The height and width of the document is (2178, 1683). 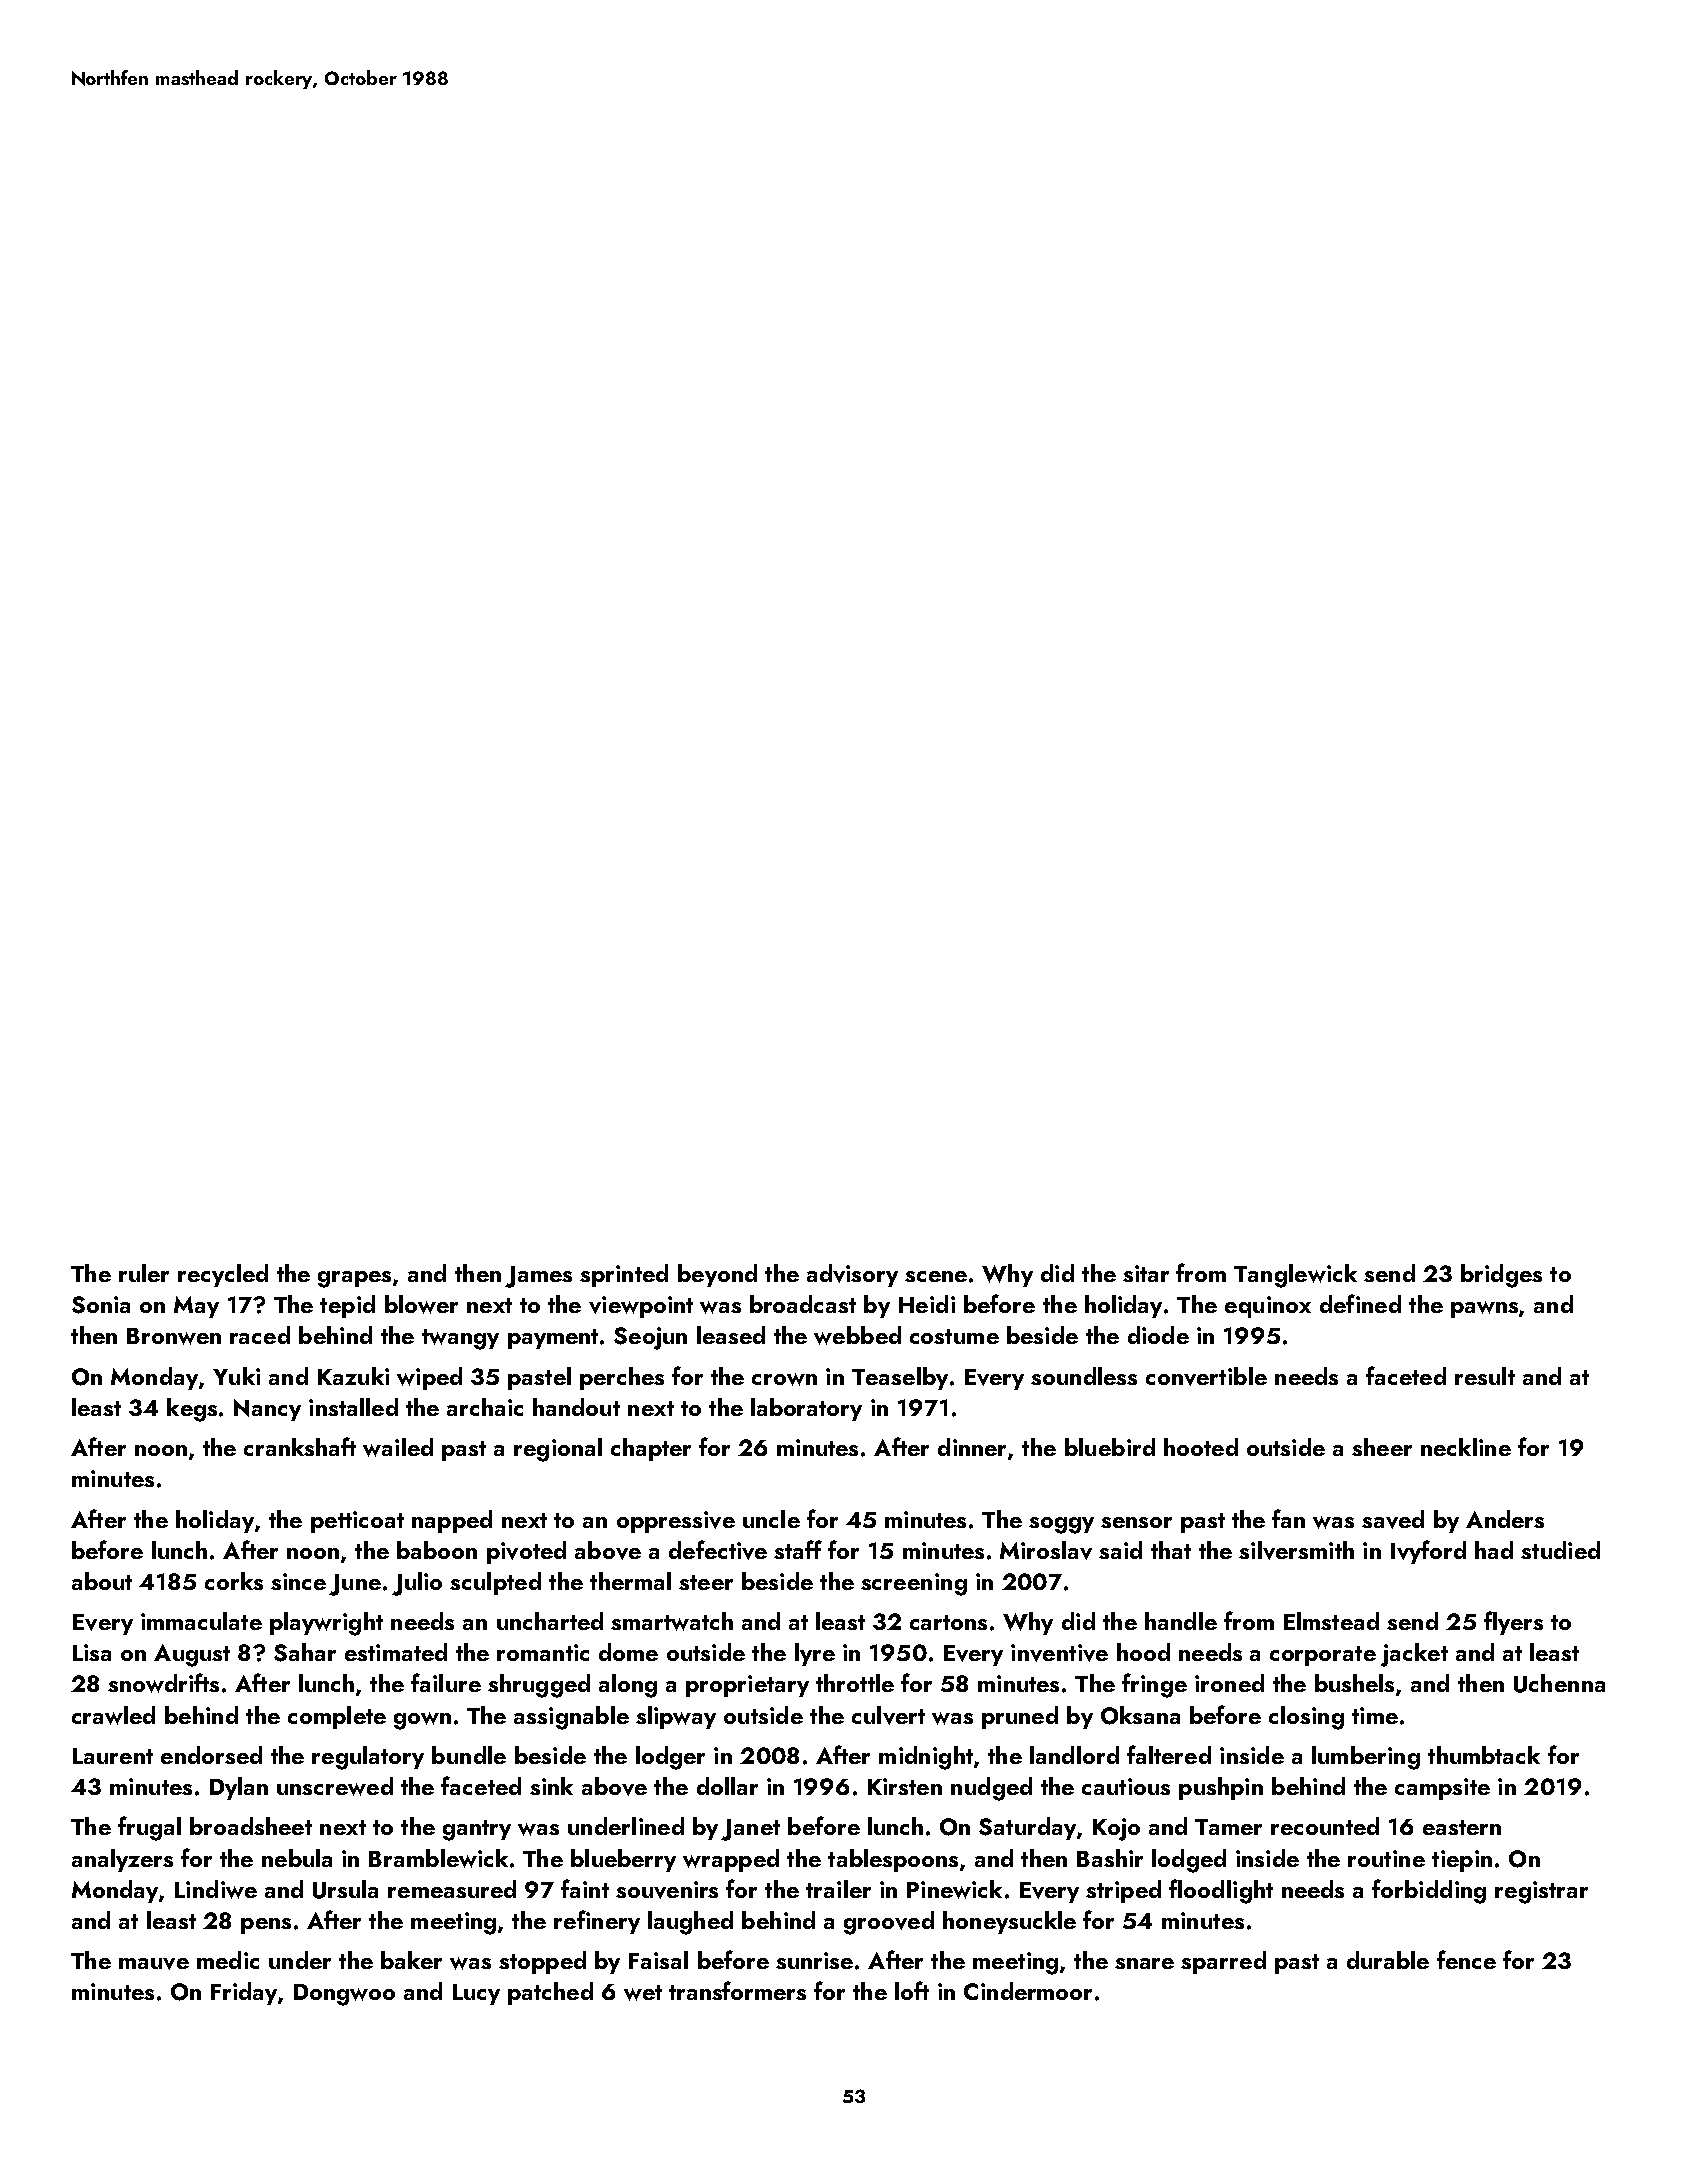 What do you see at coordinates (174, 1336) in the document?
I see `Bronwen` at bounding box center [174, 1336].
